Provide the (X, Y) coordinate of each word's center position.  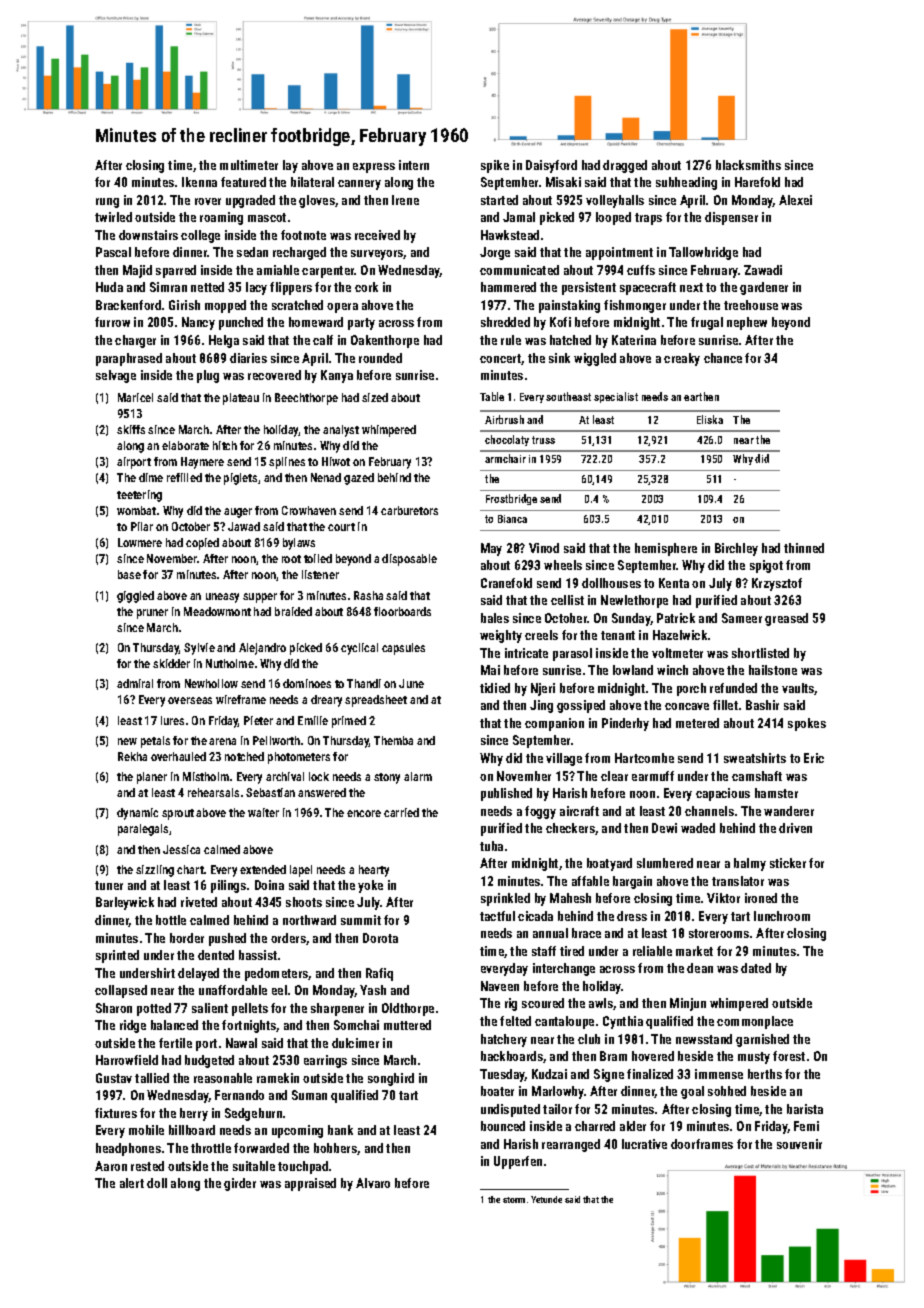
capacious (723, 794)
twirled (113, 217)
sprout (178, 814)
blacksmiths (748, 165)
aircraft (579, 811)
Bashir (762, 705)
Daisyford (551, 166)
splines (287, 463)
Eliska (710, 419)
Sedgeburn (253, 1114)
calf (323, 340)
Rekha (132, 756)
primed (349, 722)
